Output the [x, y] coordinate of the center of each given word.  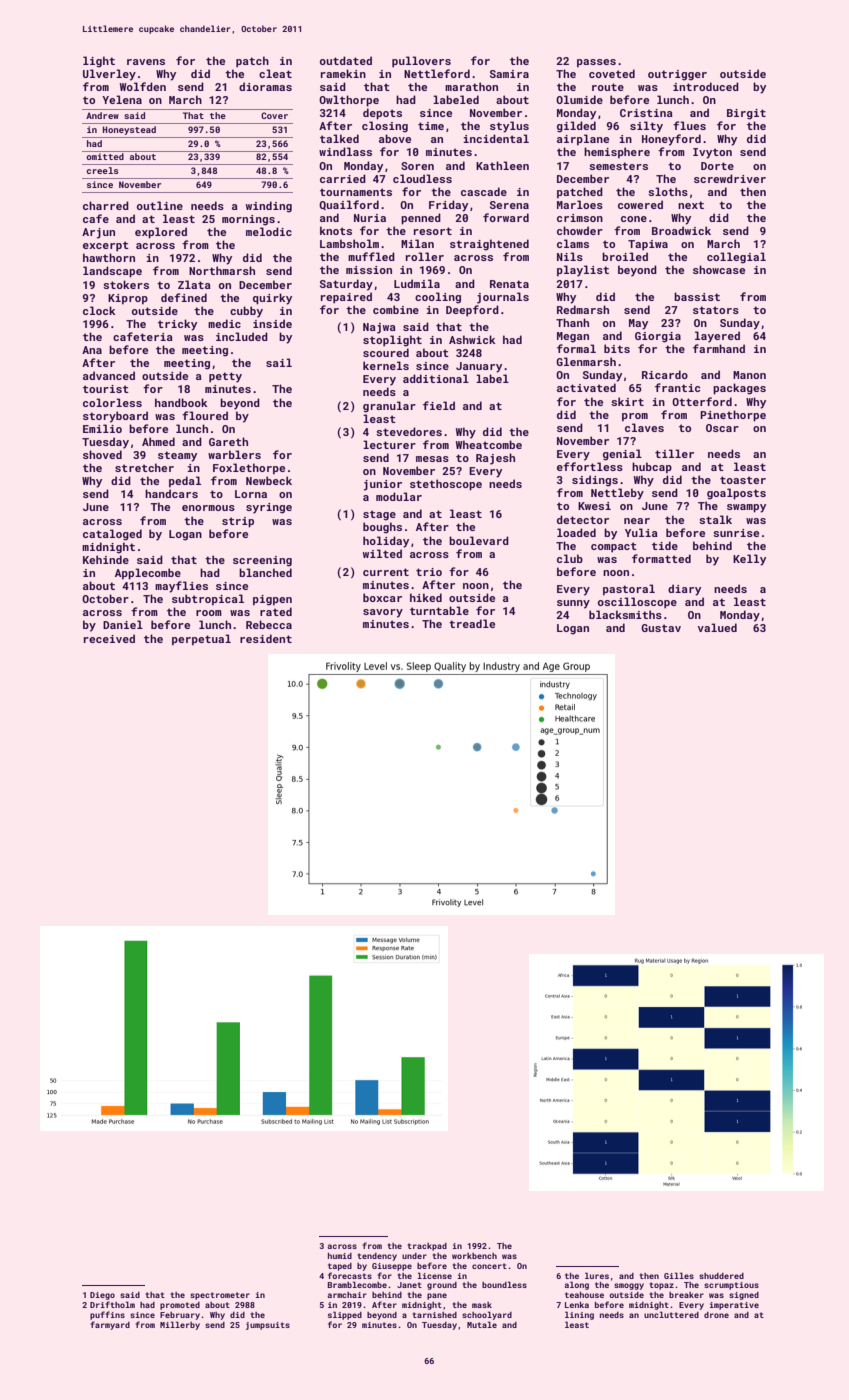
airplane [583, 139]
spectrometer [220, 1296]
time [431, 126]
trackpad [427, 1247]
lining [579, 1315]
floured [205, 415]
